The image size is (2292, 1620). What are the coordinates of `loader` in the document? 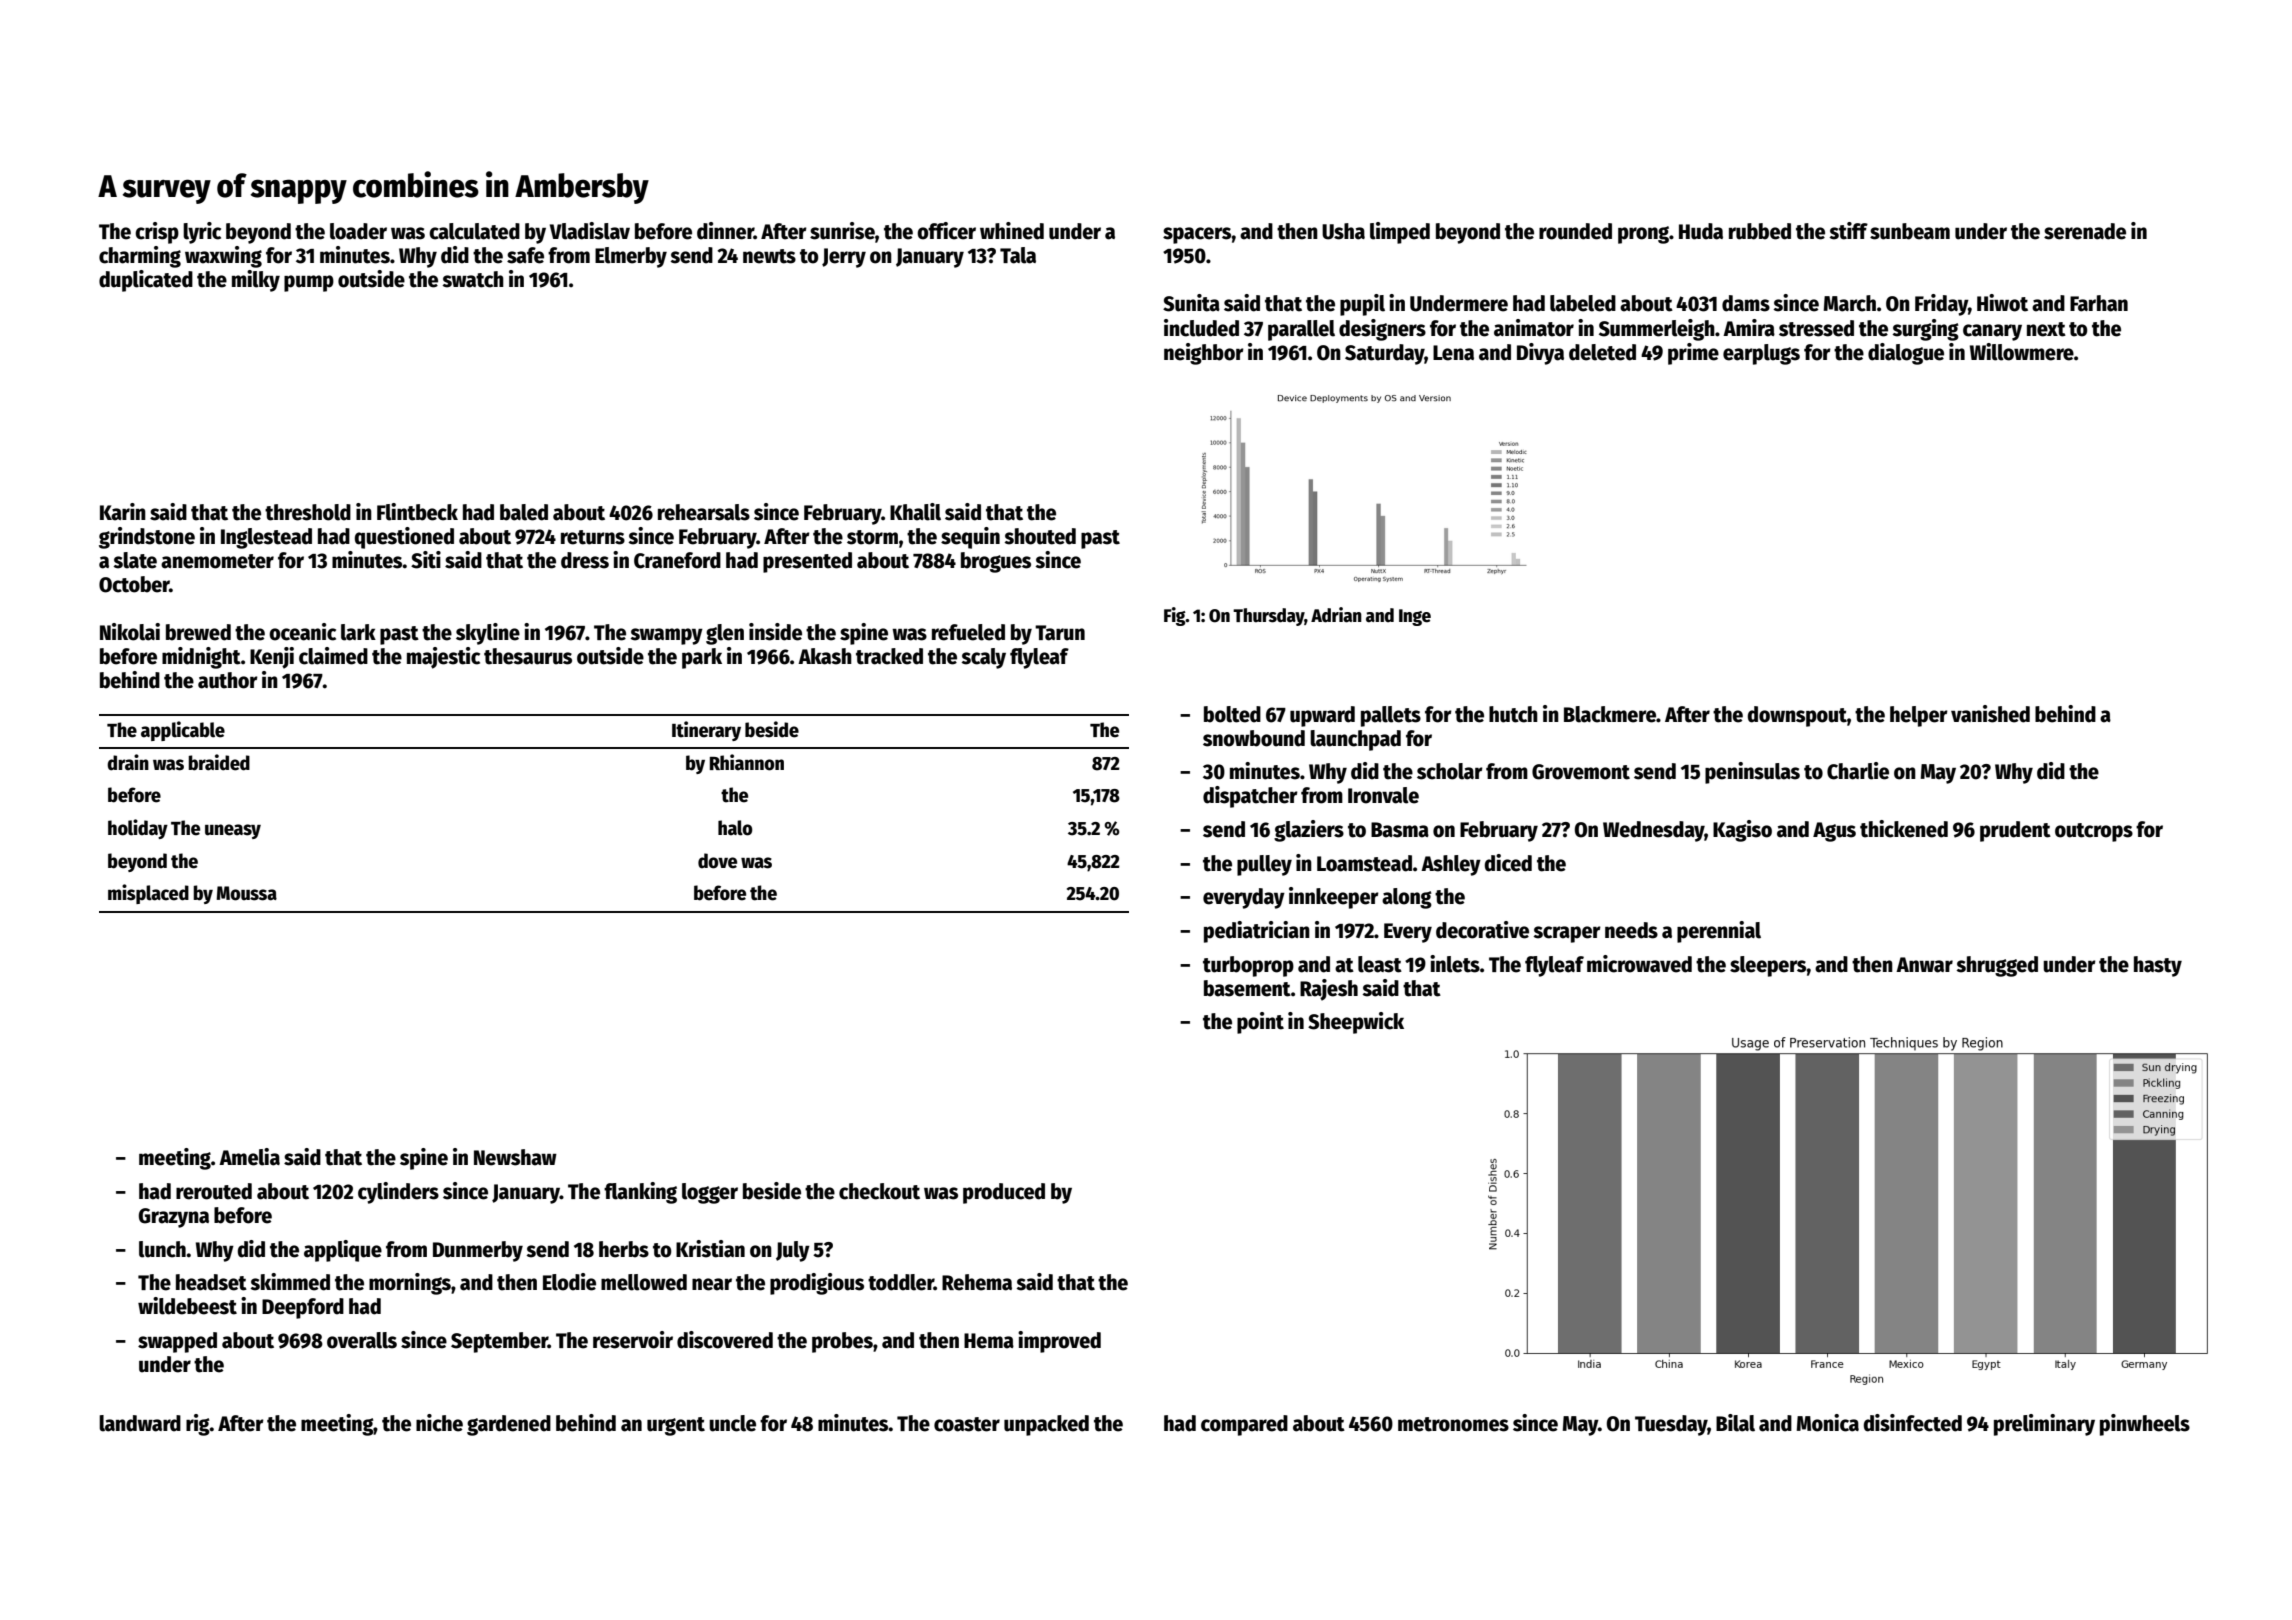 It's located at (358, 231).
